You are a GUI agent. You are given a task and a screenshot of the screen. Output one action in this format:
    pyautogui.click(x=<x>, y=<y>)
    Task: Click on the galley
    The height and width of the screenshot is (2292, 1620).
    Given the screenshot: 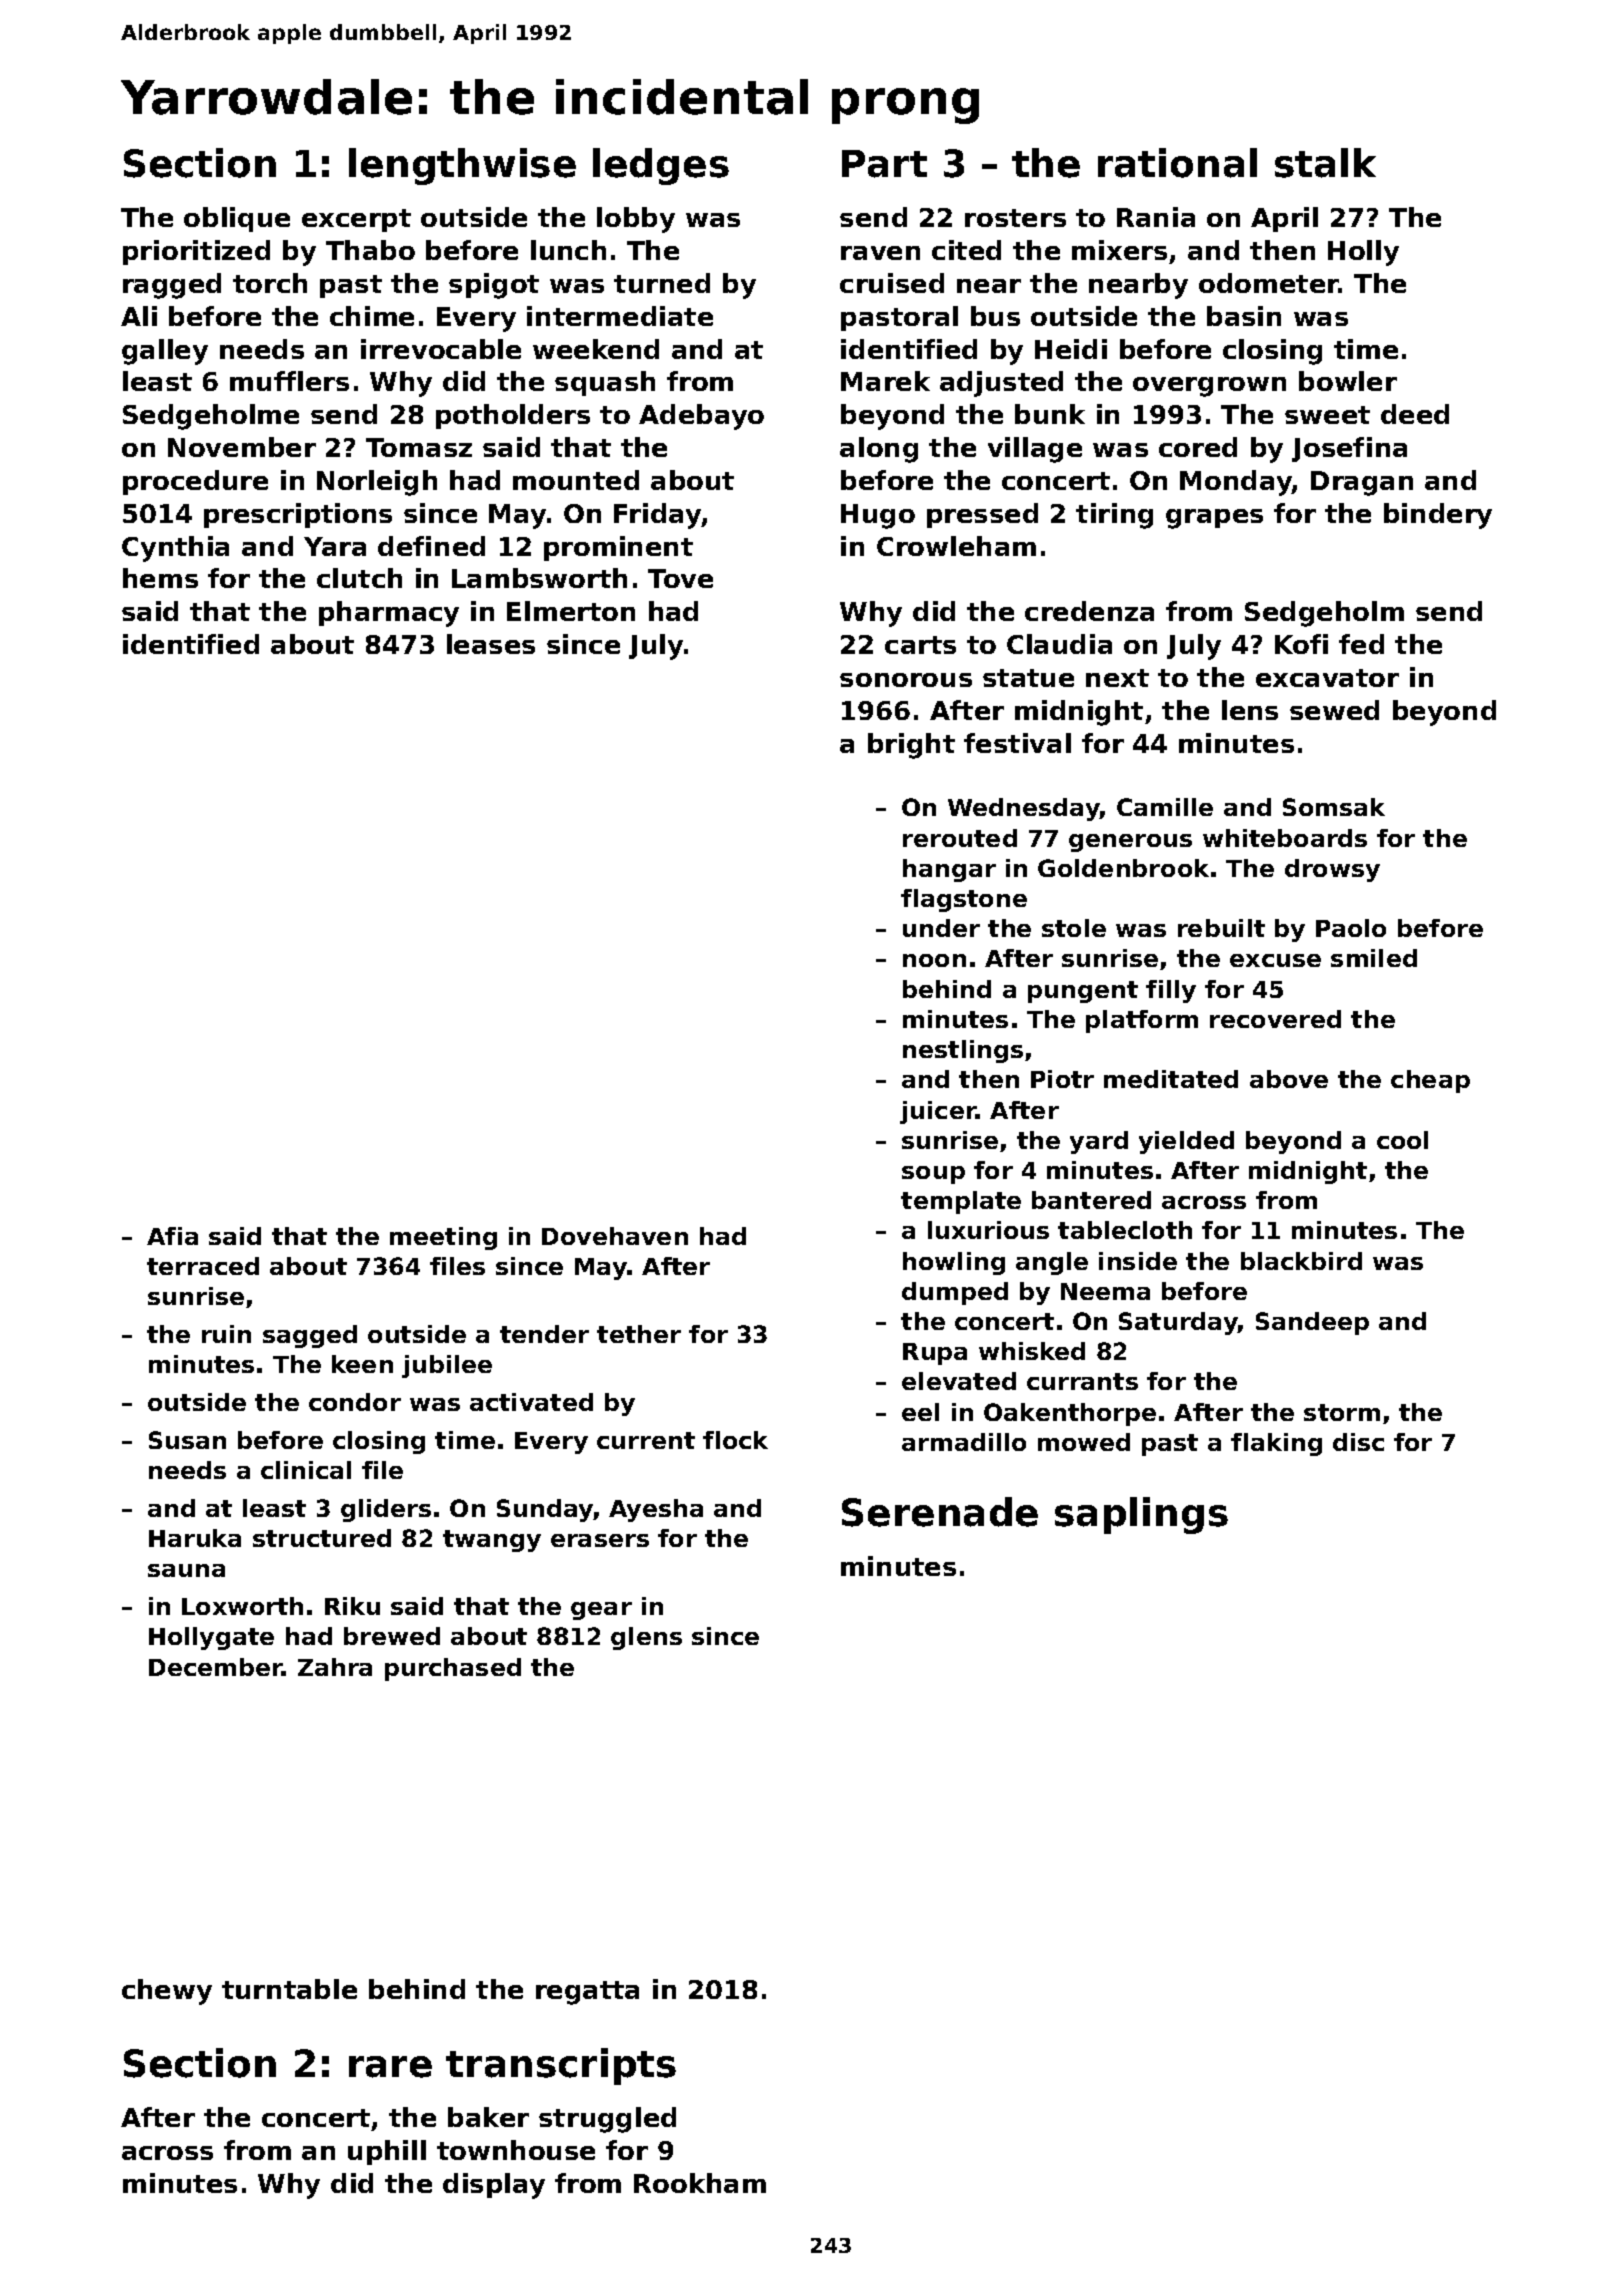 What is the action you would take?
    pyautogui.click(x=165, y=352)
